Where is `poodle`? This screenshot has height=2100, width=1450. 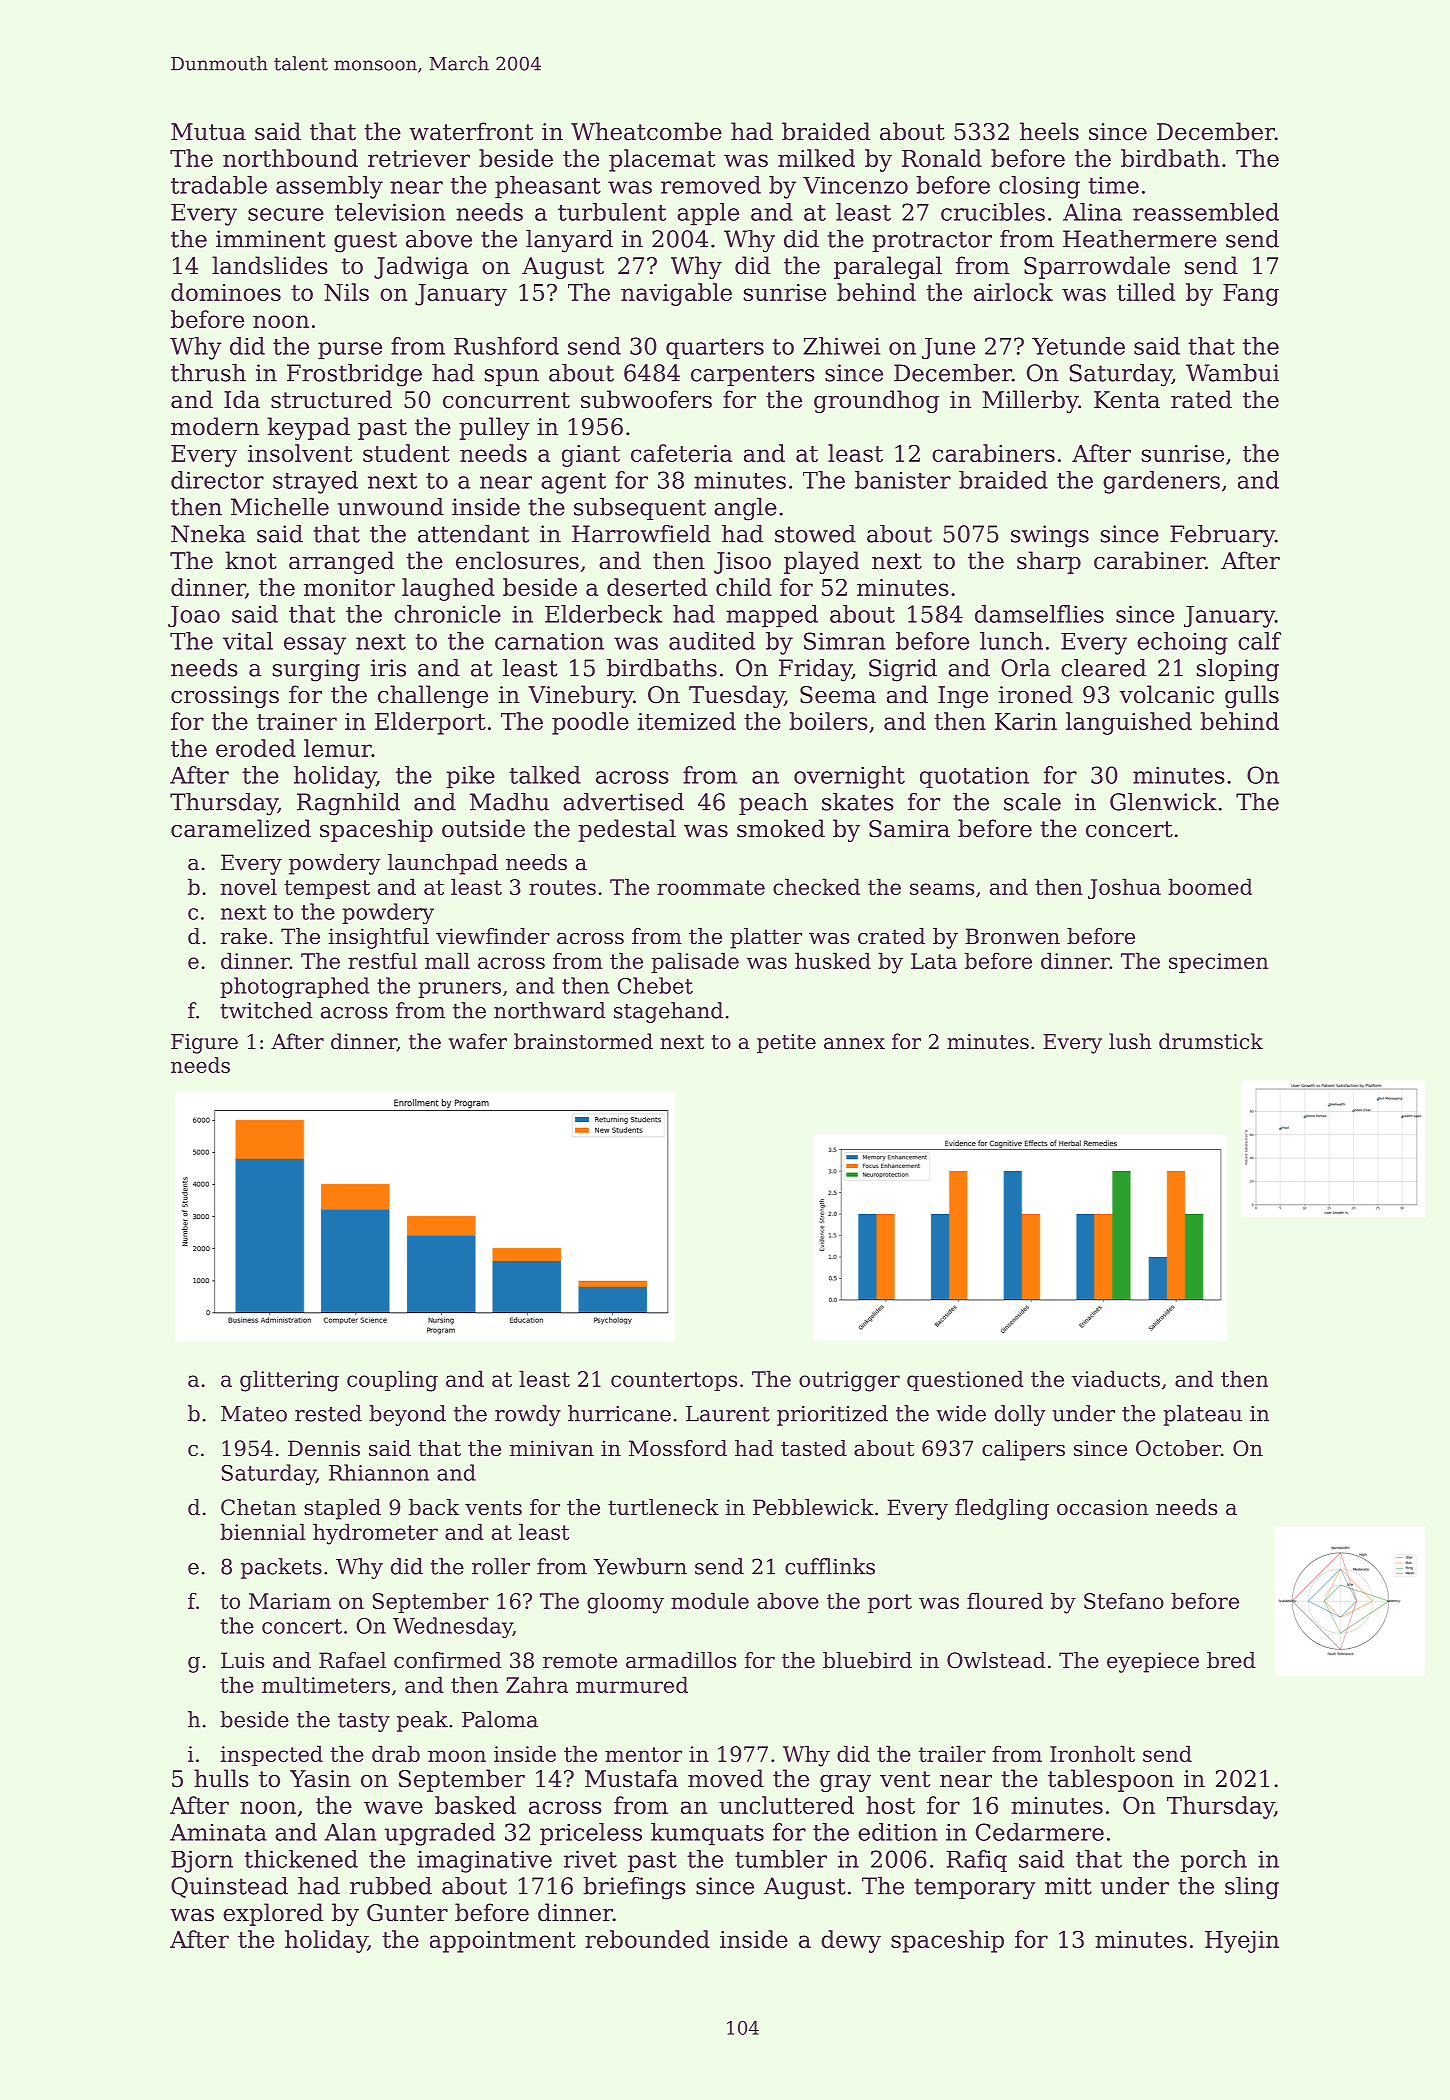 poodle is located at coordinates (590, 723).
